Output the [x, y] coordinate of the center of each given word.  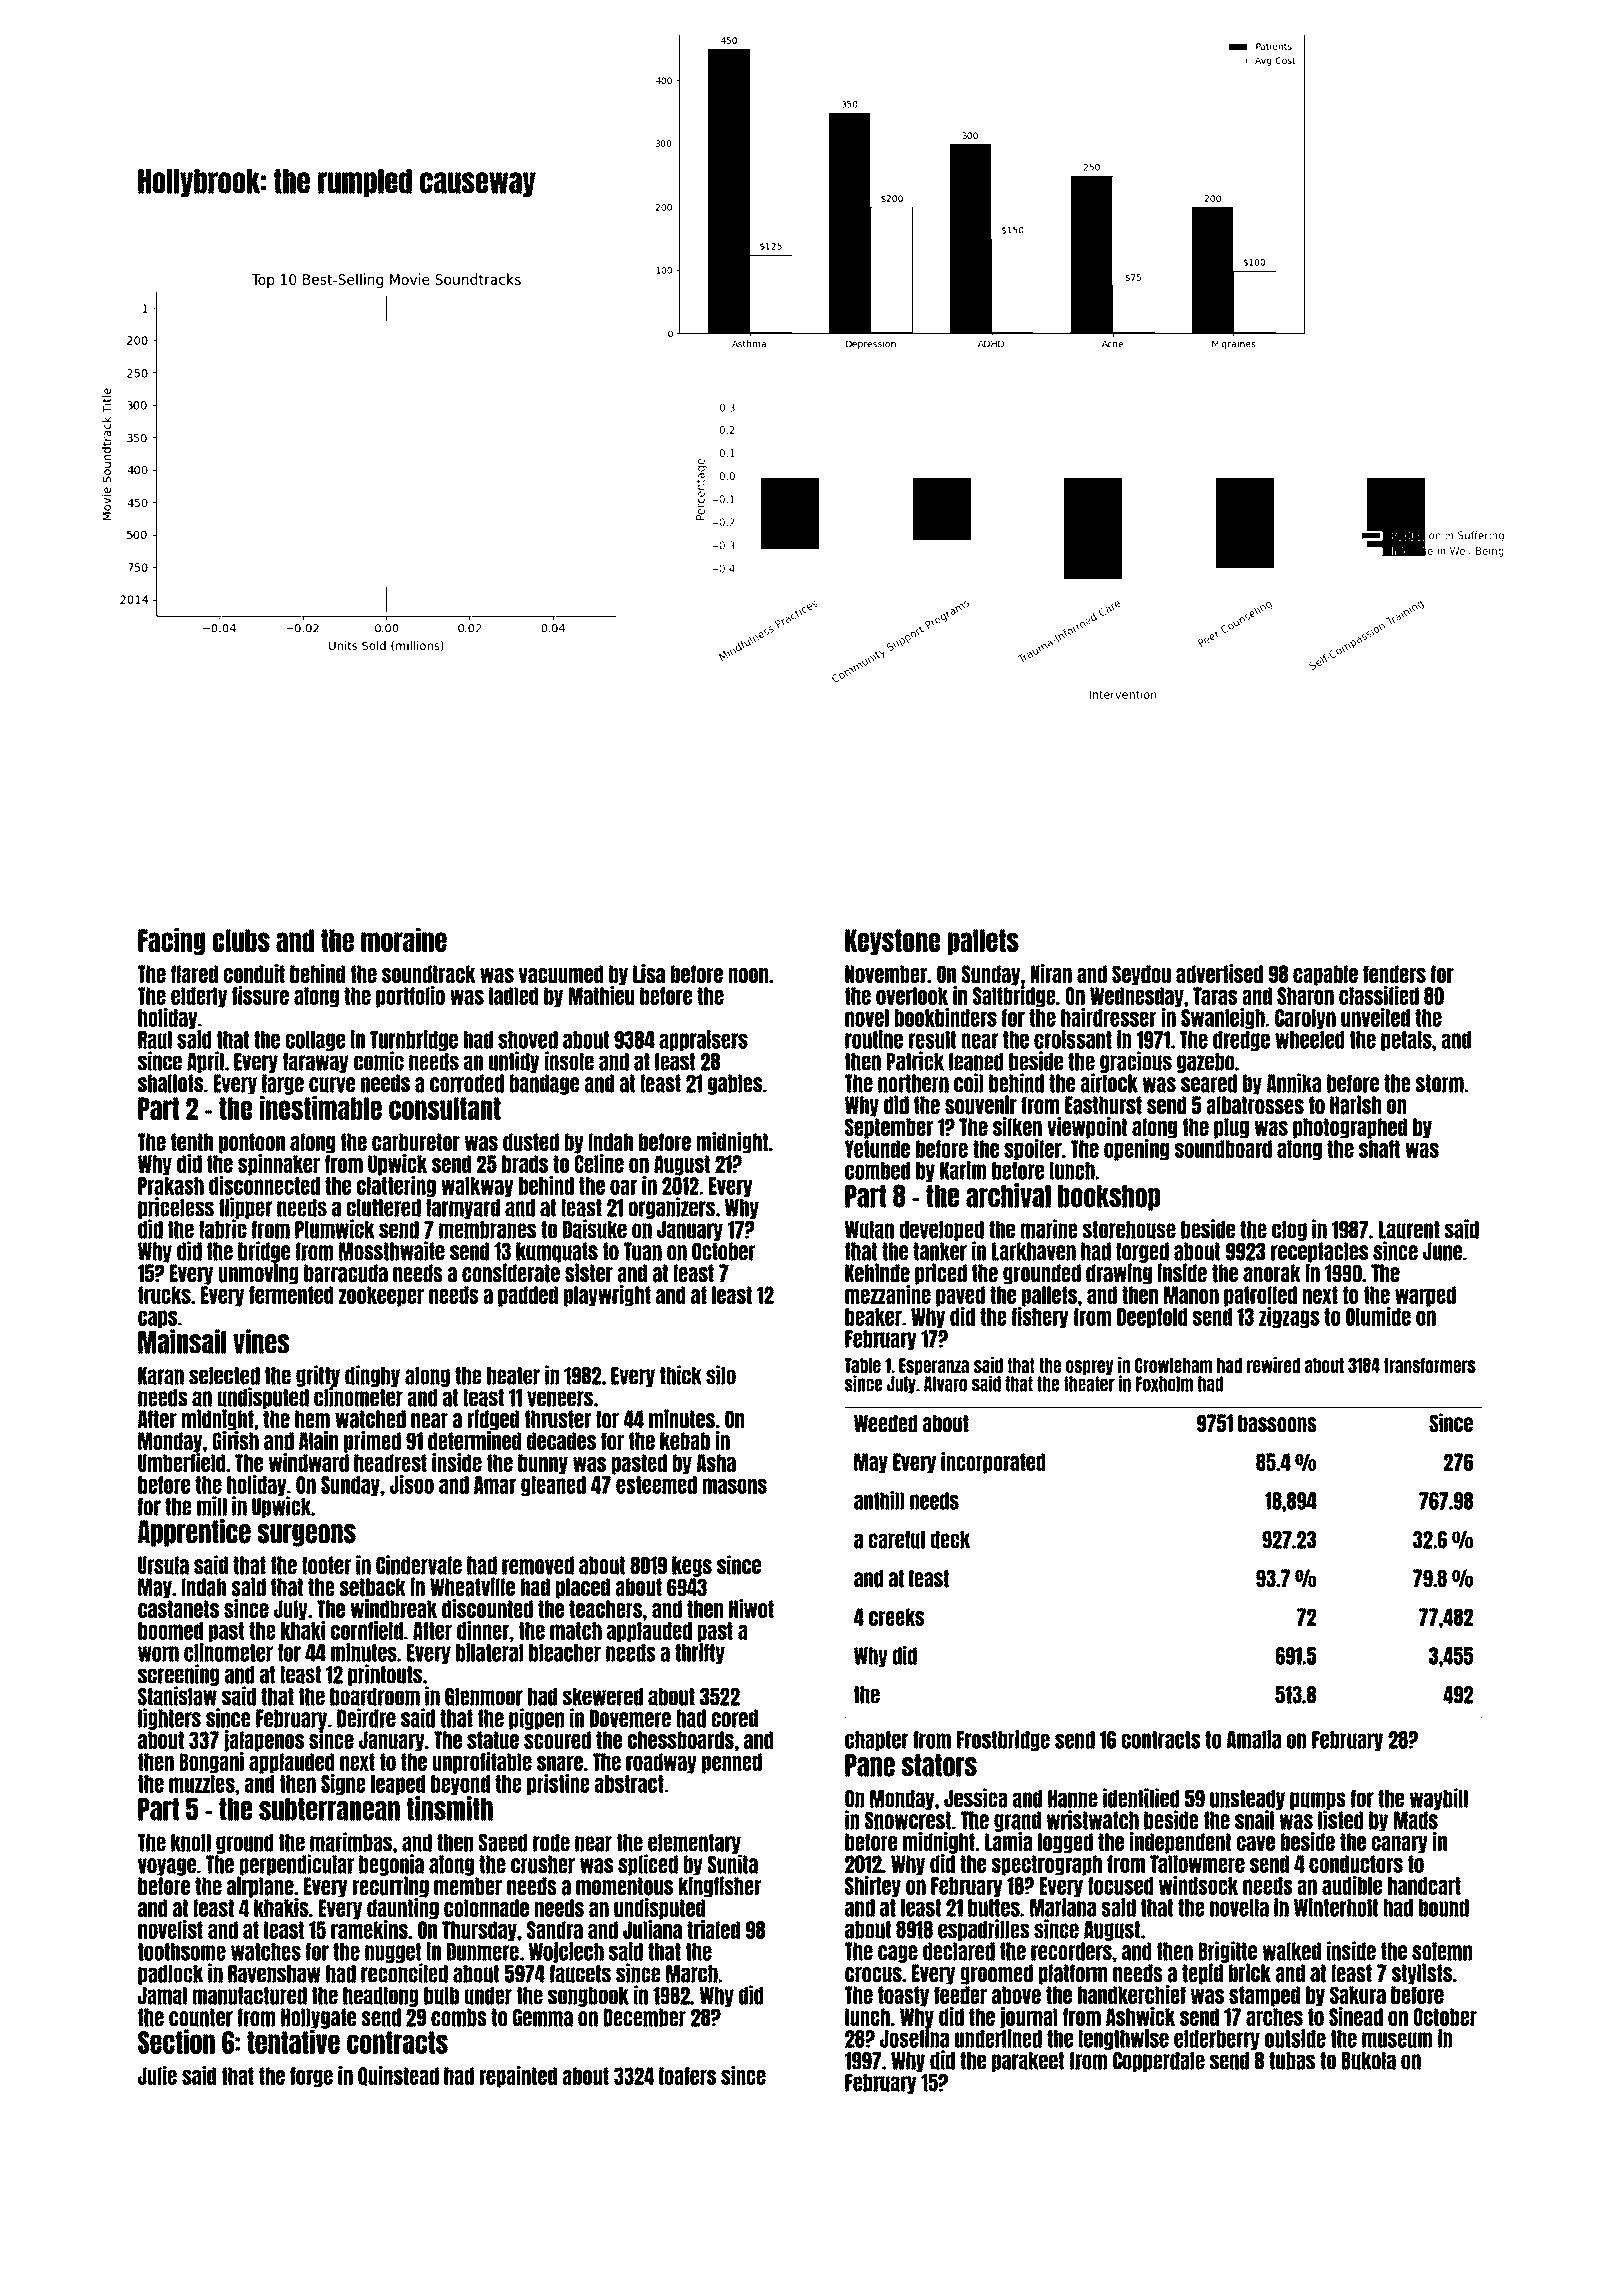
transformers [1430, 1365]
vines [261, 1341]
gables [735, 1084]
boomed [170, 1631]
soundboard [1223, 1149]
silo [721, 1375]
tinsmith [450, 1808]
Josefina [914, 2038]
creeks [896, 1617]
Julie [157, 2075]
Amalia [1254, 1739]
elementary [694, 1844]
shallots [170, 1083]
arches [1274, 2017]
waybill [1439, 1799]
